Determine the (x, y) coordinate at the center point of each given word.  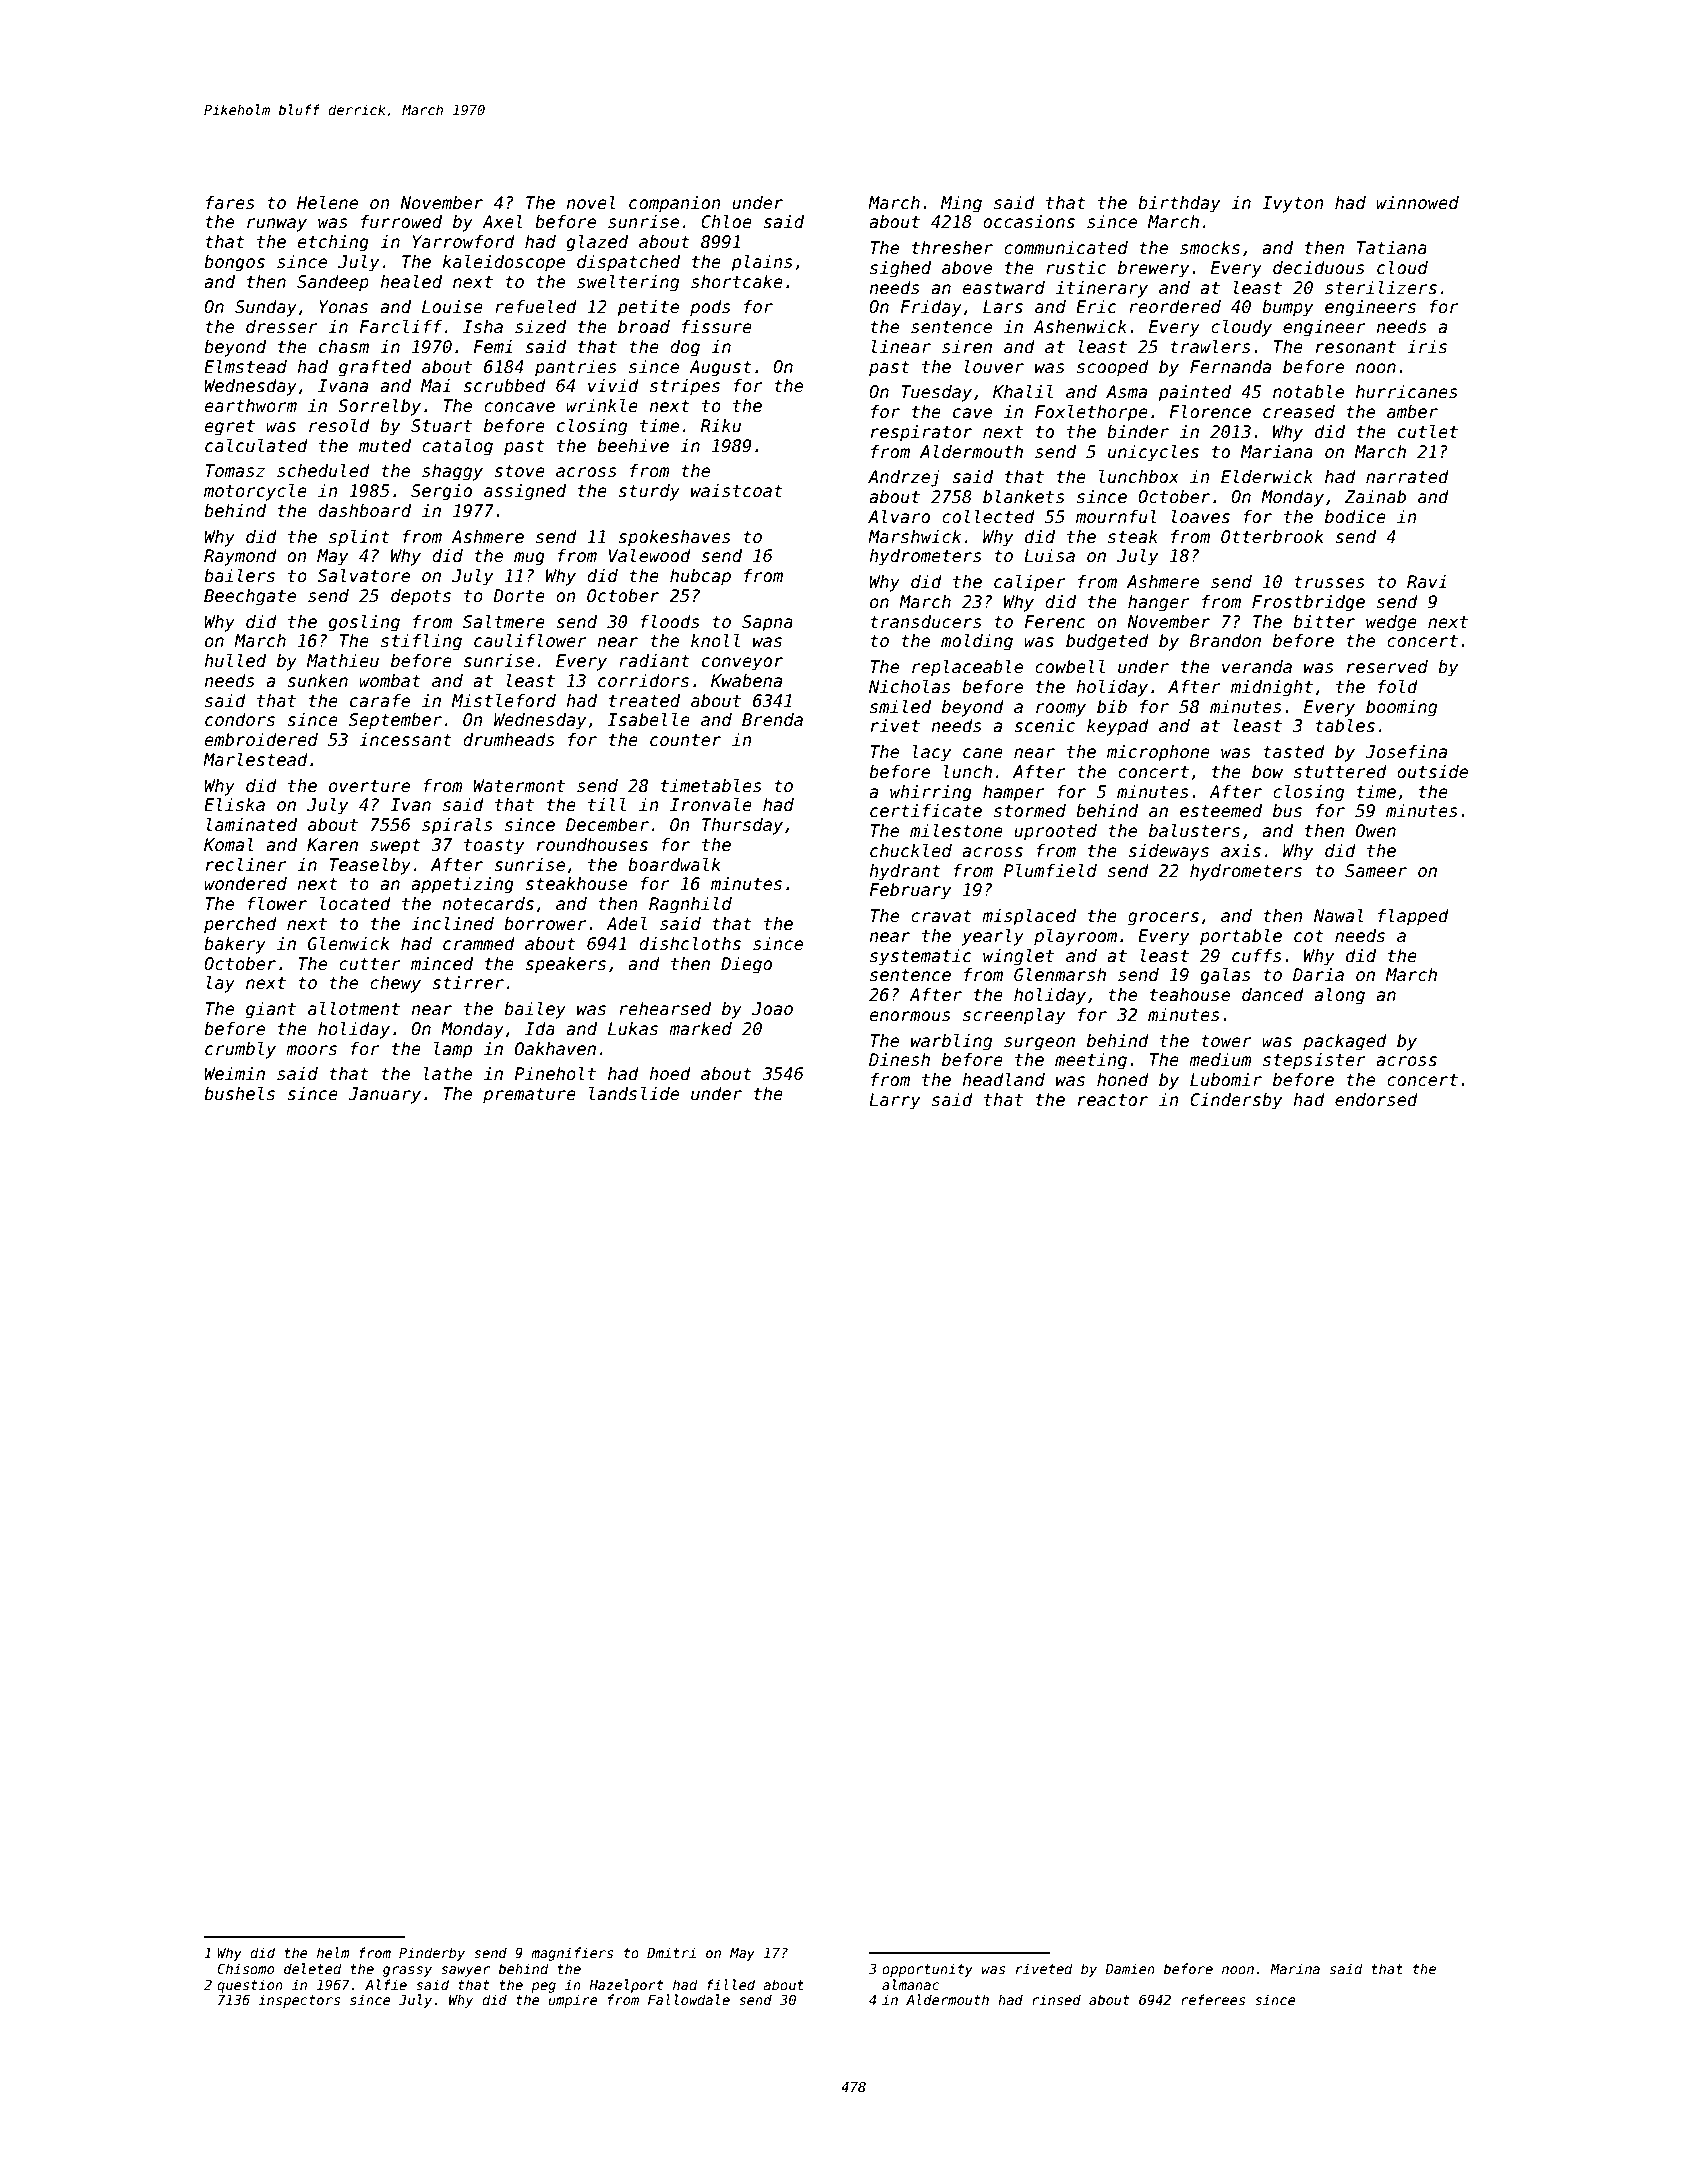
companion (675, 204)
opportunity (927, 1970)
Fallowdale (689, 1999)
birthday (1179, 204)
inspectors (299, 2001)
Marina (1295, 1968)
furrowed (401, 222)
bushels (239, 1094)
